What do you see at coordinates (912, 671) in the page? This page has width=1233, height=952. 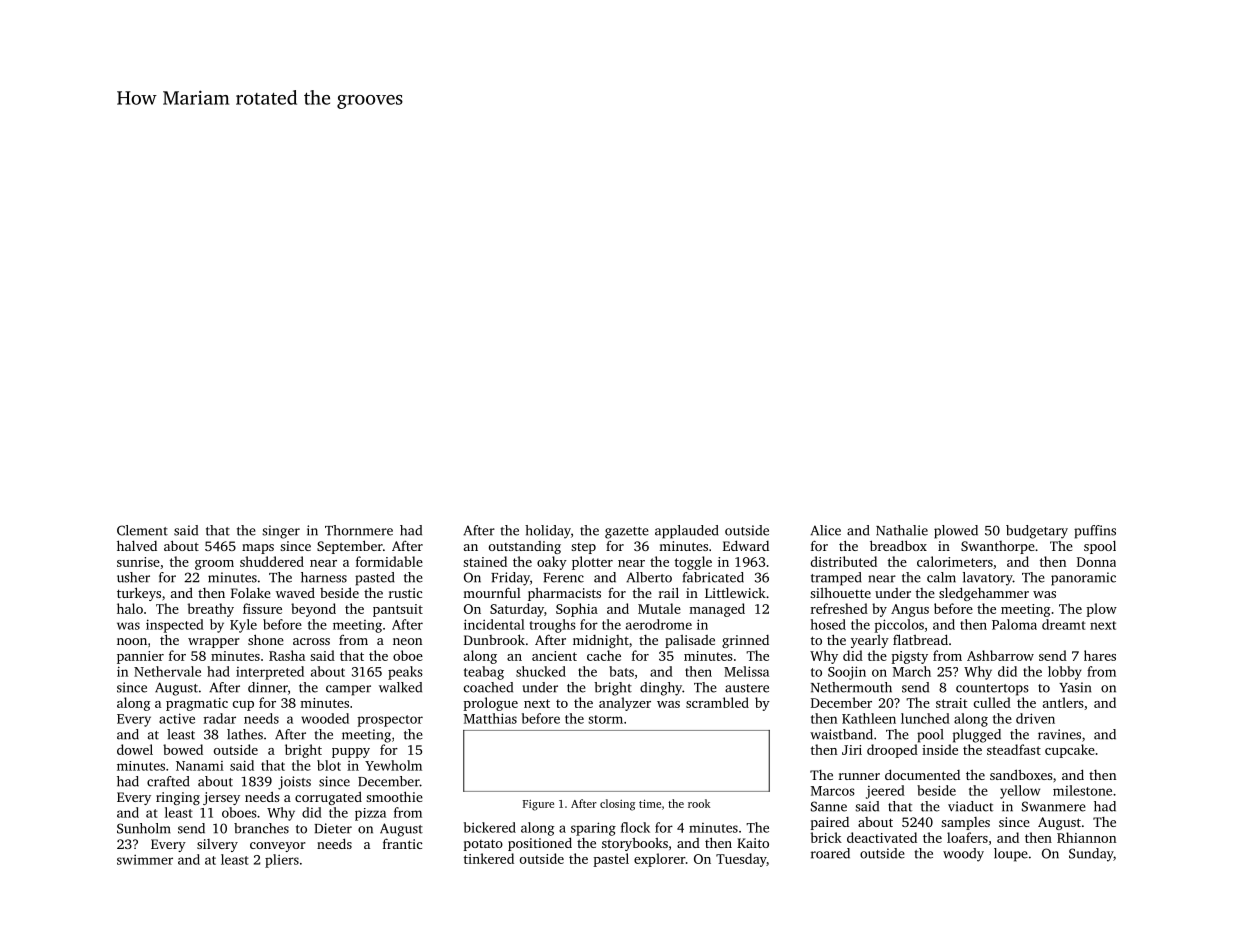 I see `March` at bounding box center [912, 671].
